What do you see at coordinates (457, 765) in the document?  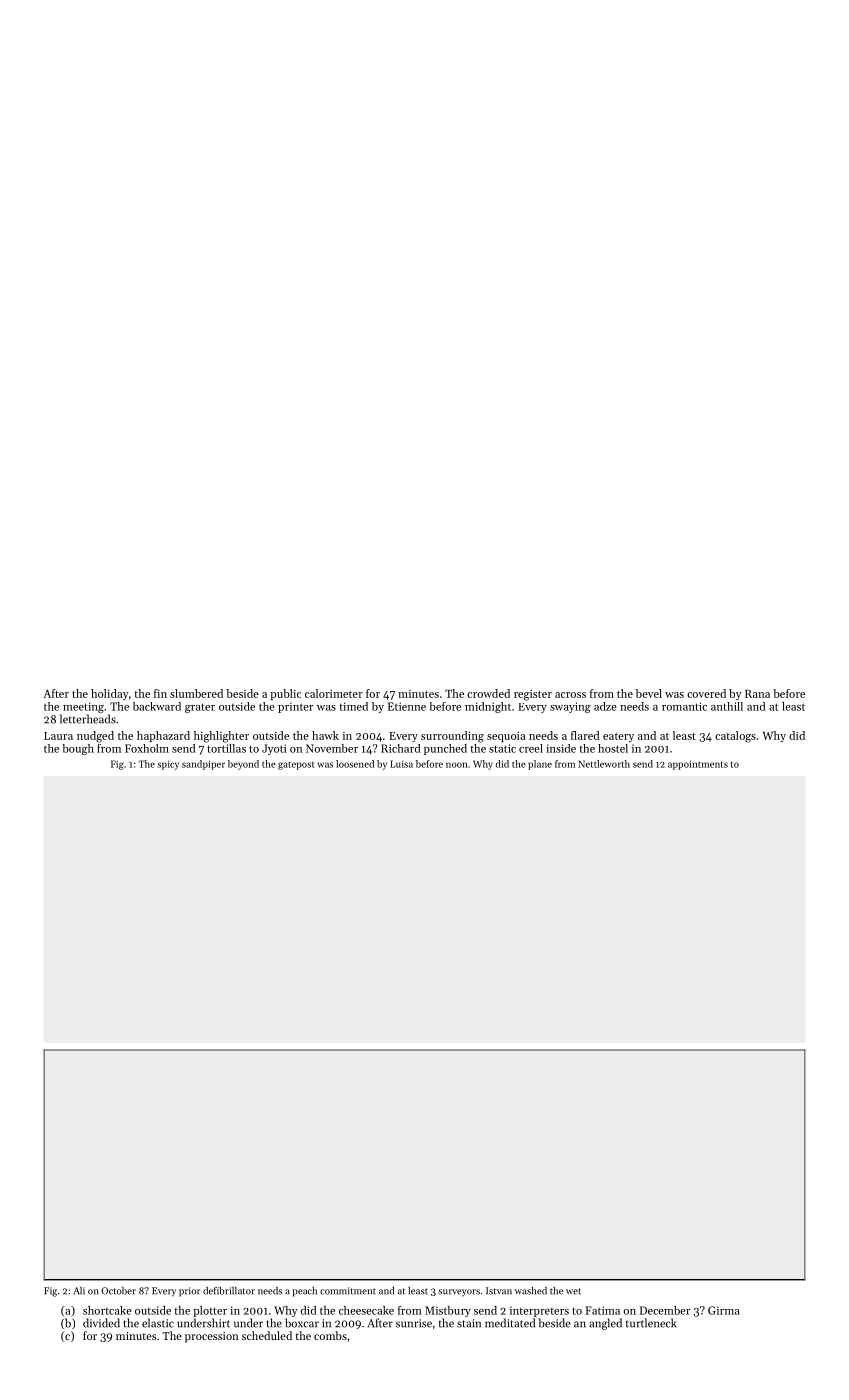 I see `noon` at bounding box center [457, 765].
